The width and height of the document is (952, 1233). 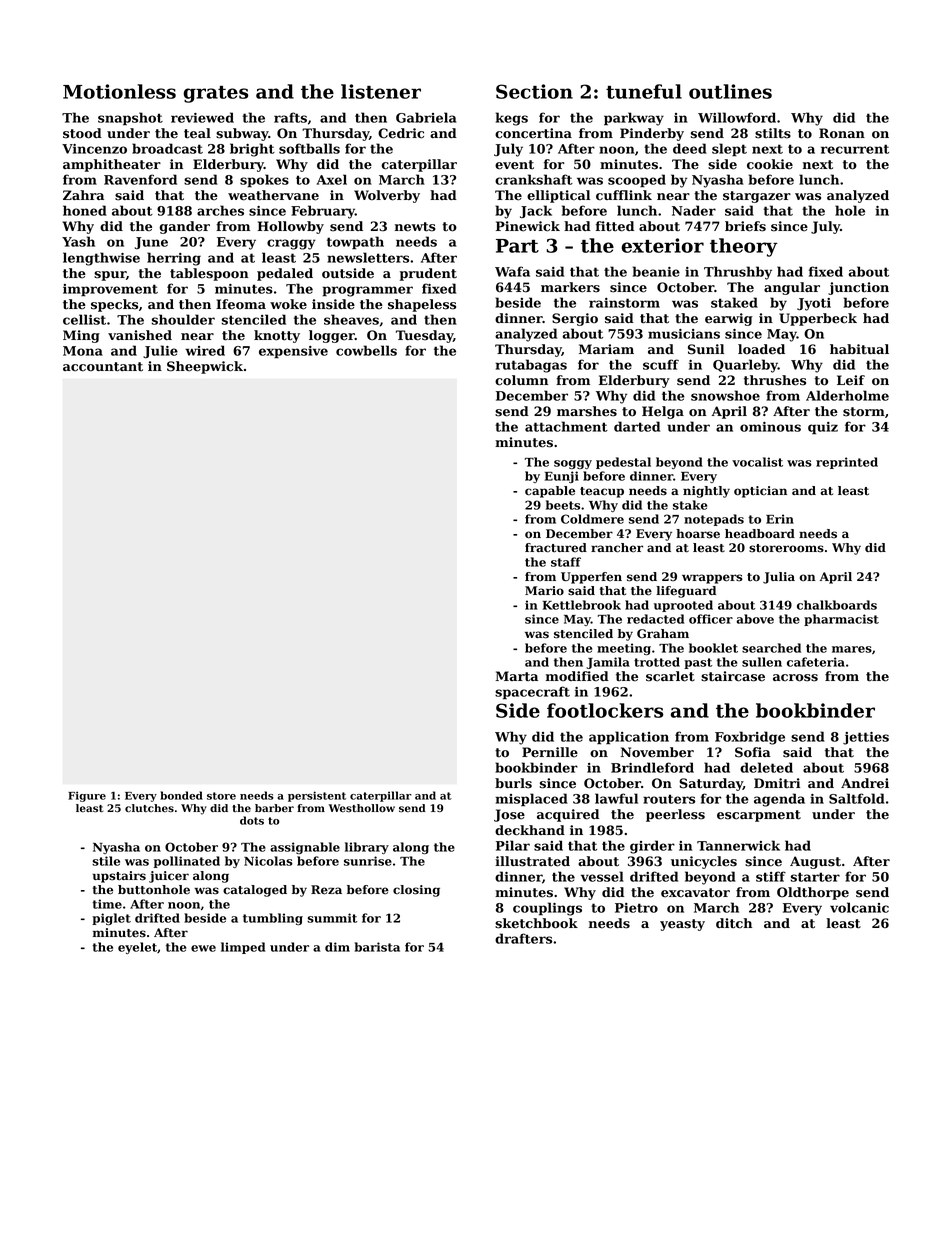 What do you see at coordinates (652, 847) in the document?
I see `girder` at bounding box center [652, 847].
